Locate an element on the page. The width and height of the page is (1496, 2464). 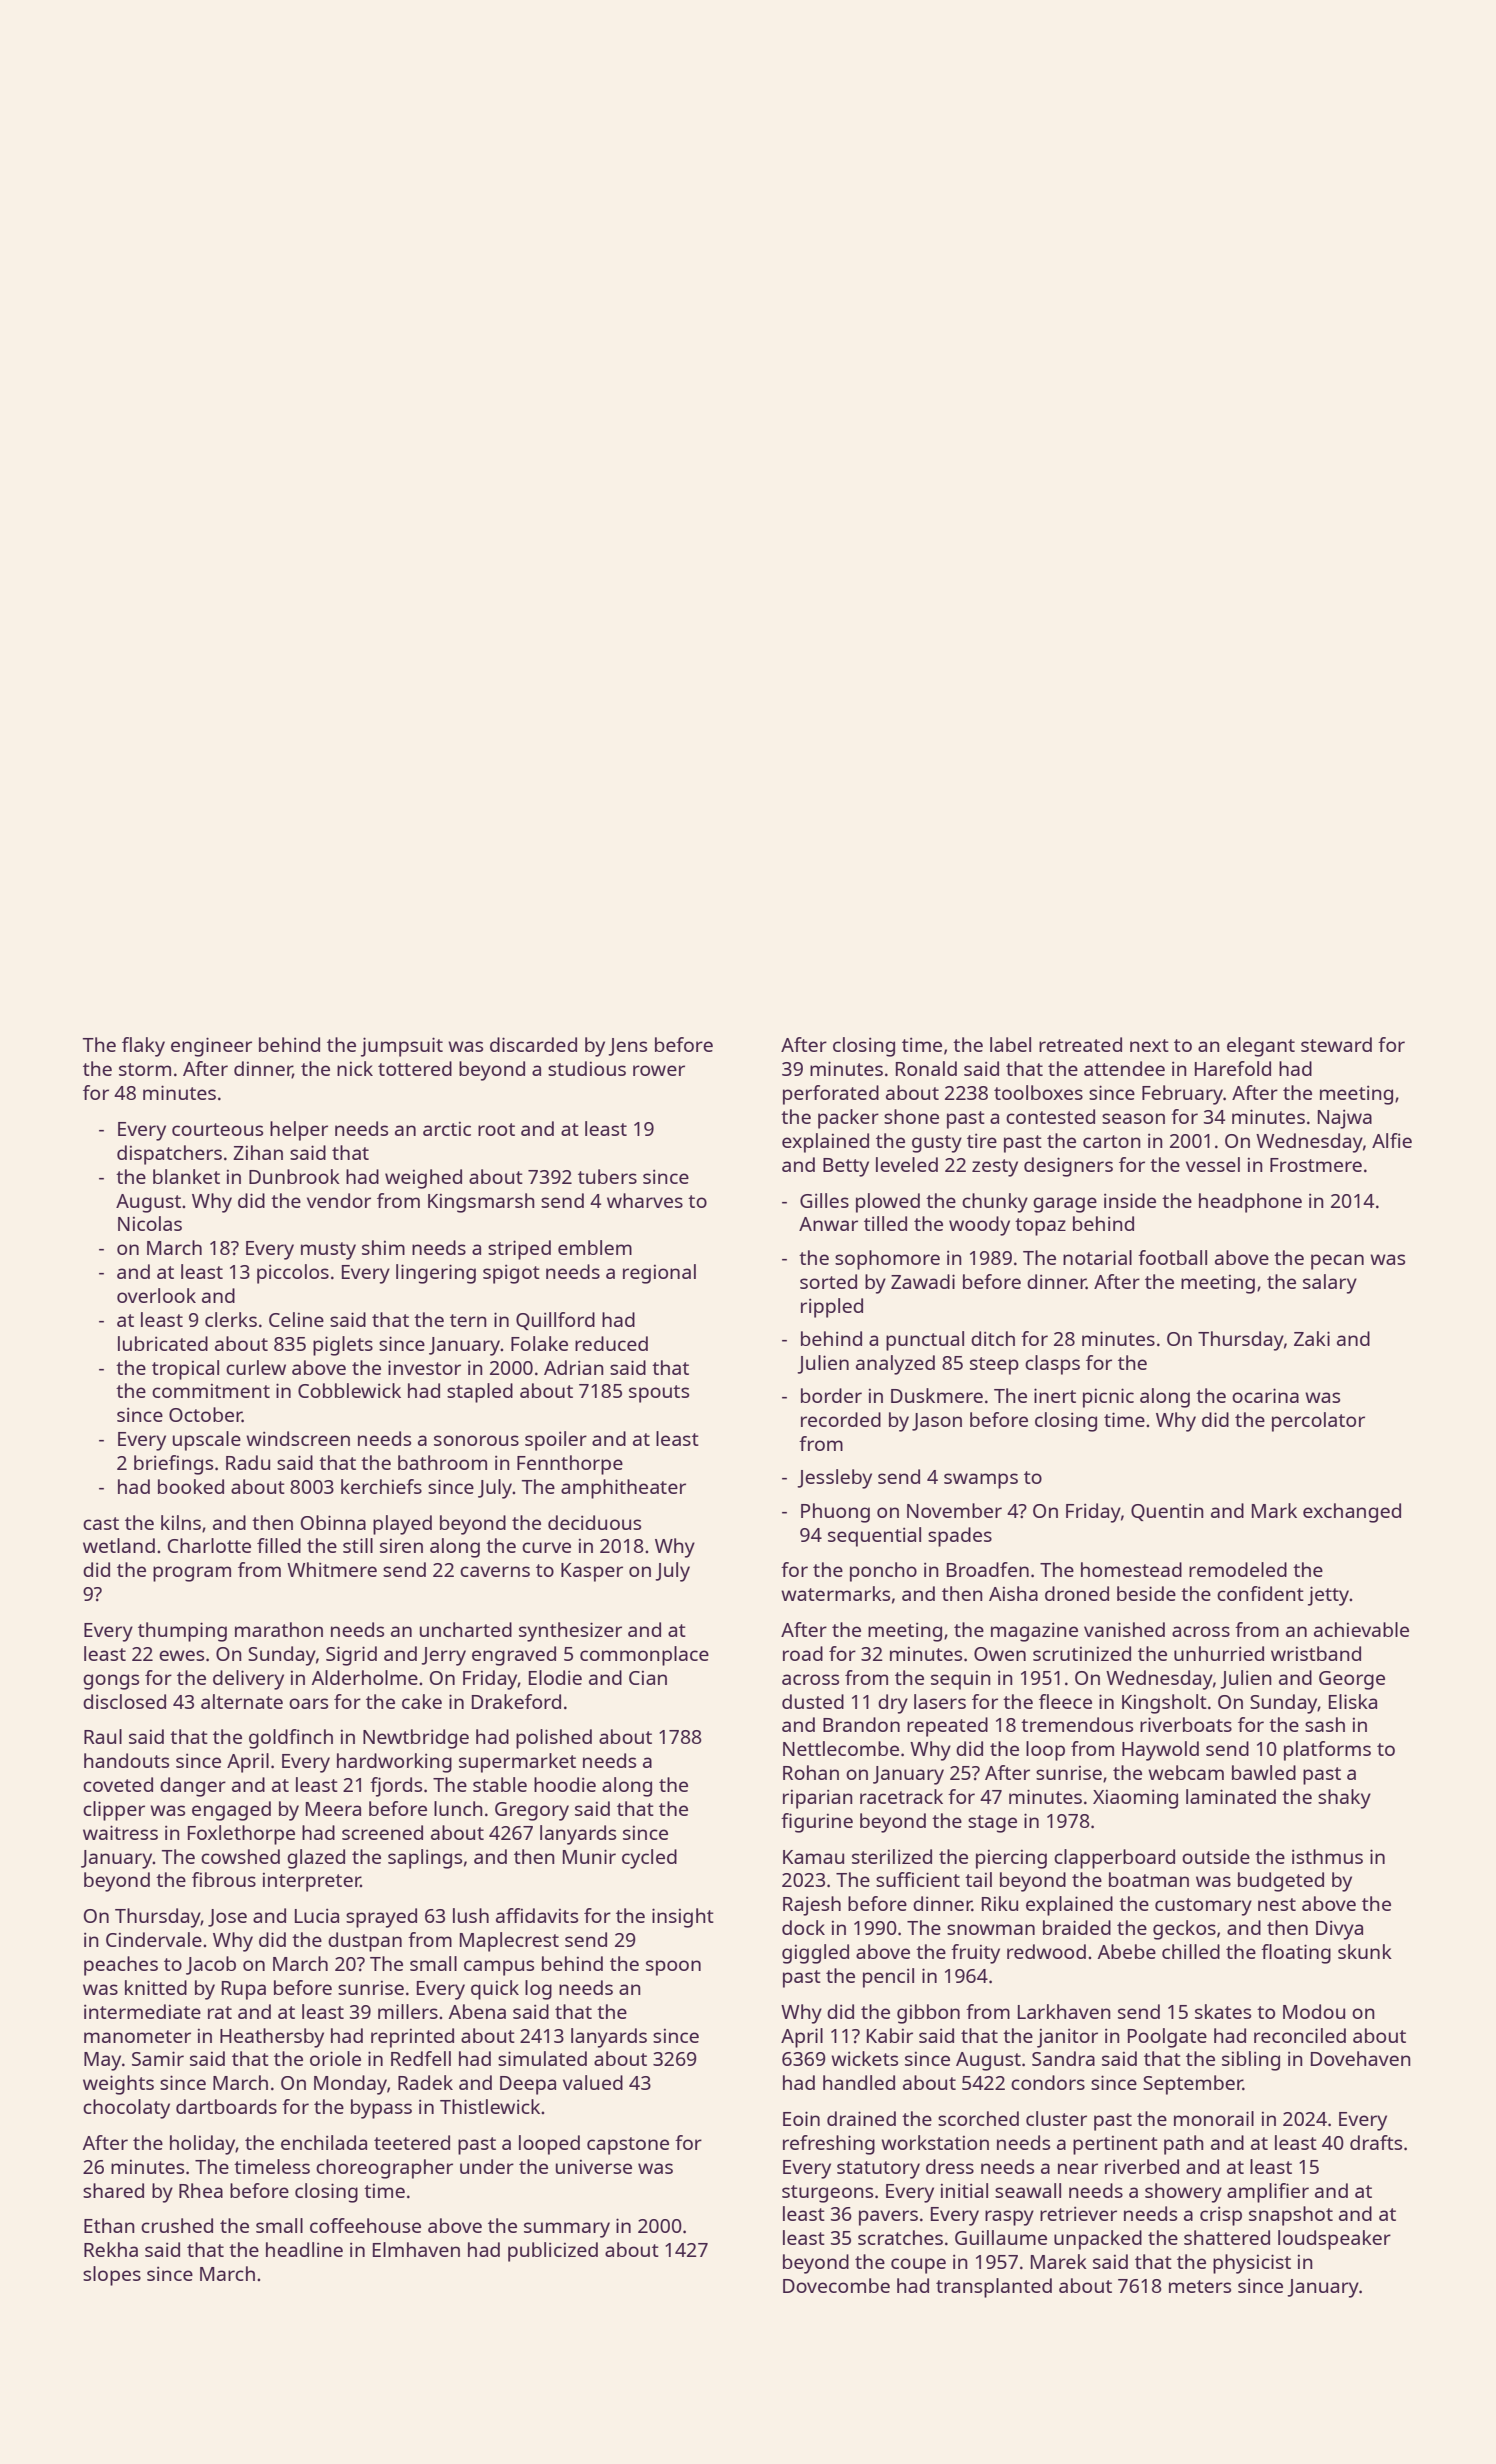
engineer is located at coordinates (211, 1047).
